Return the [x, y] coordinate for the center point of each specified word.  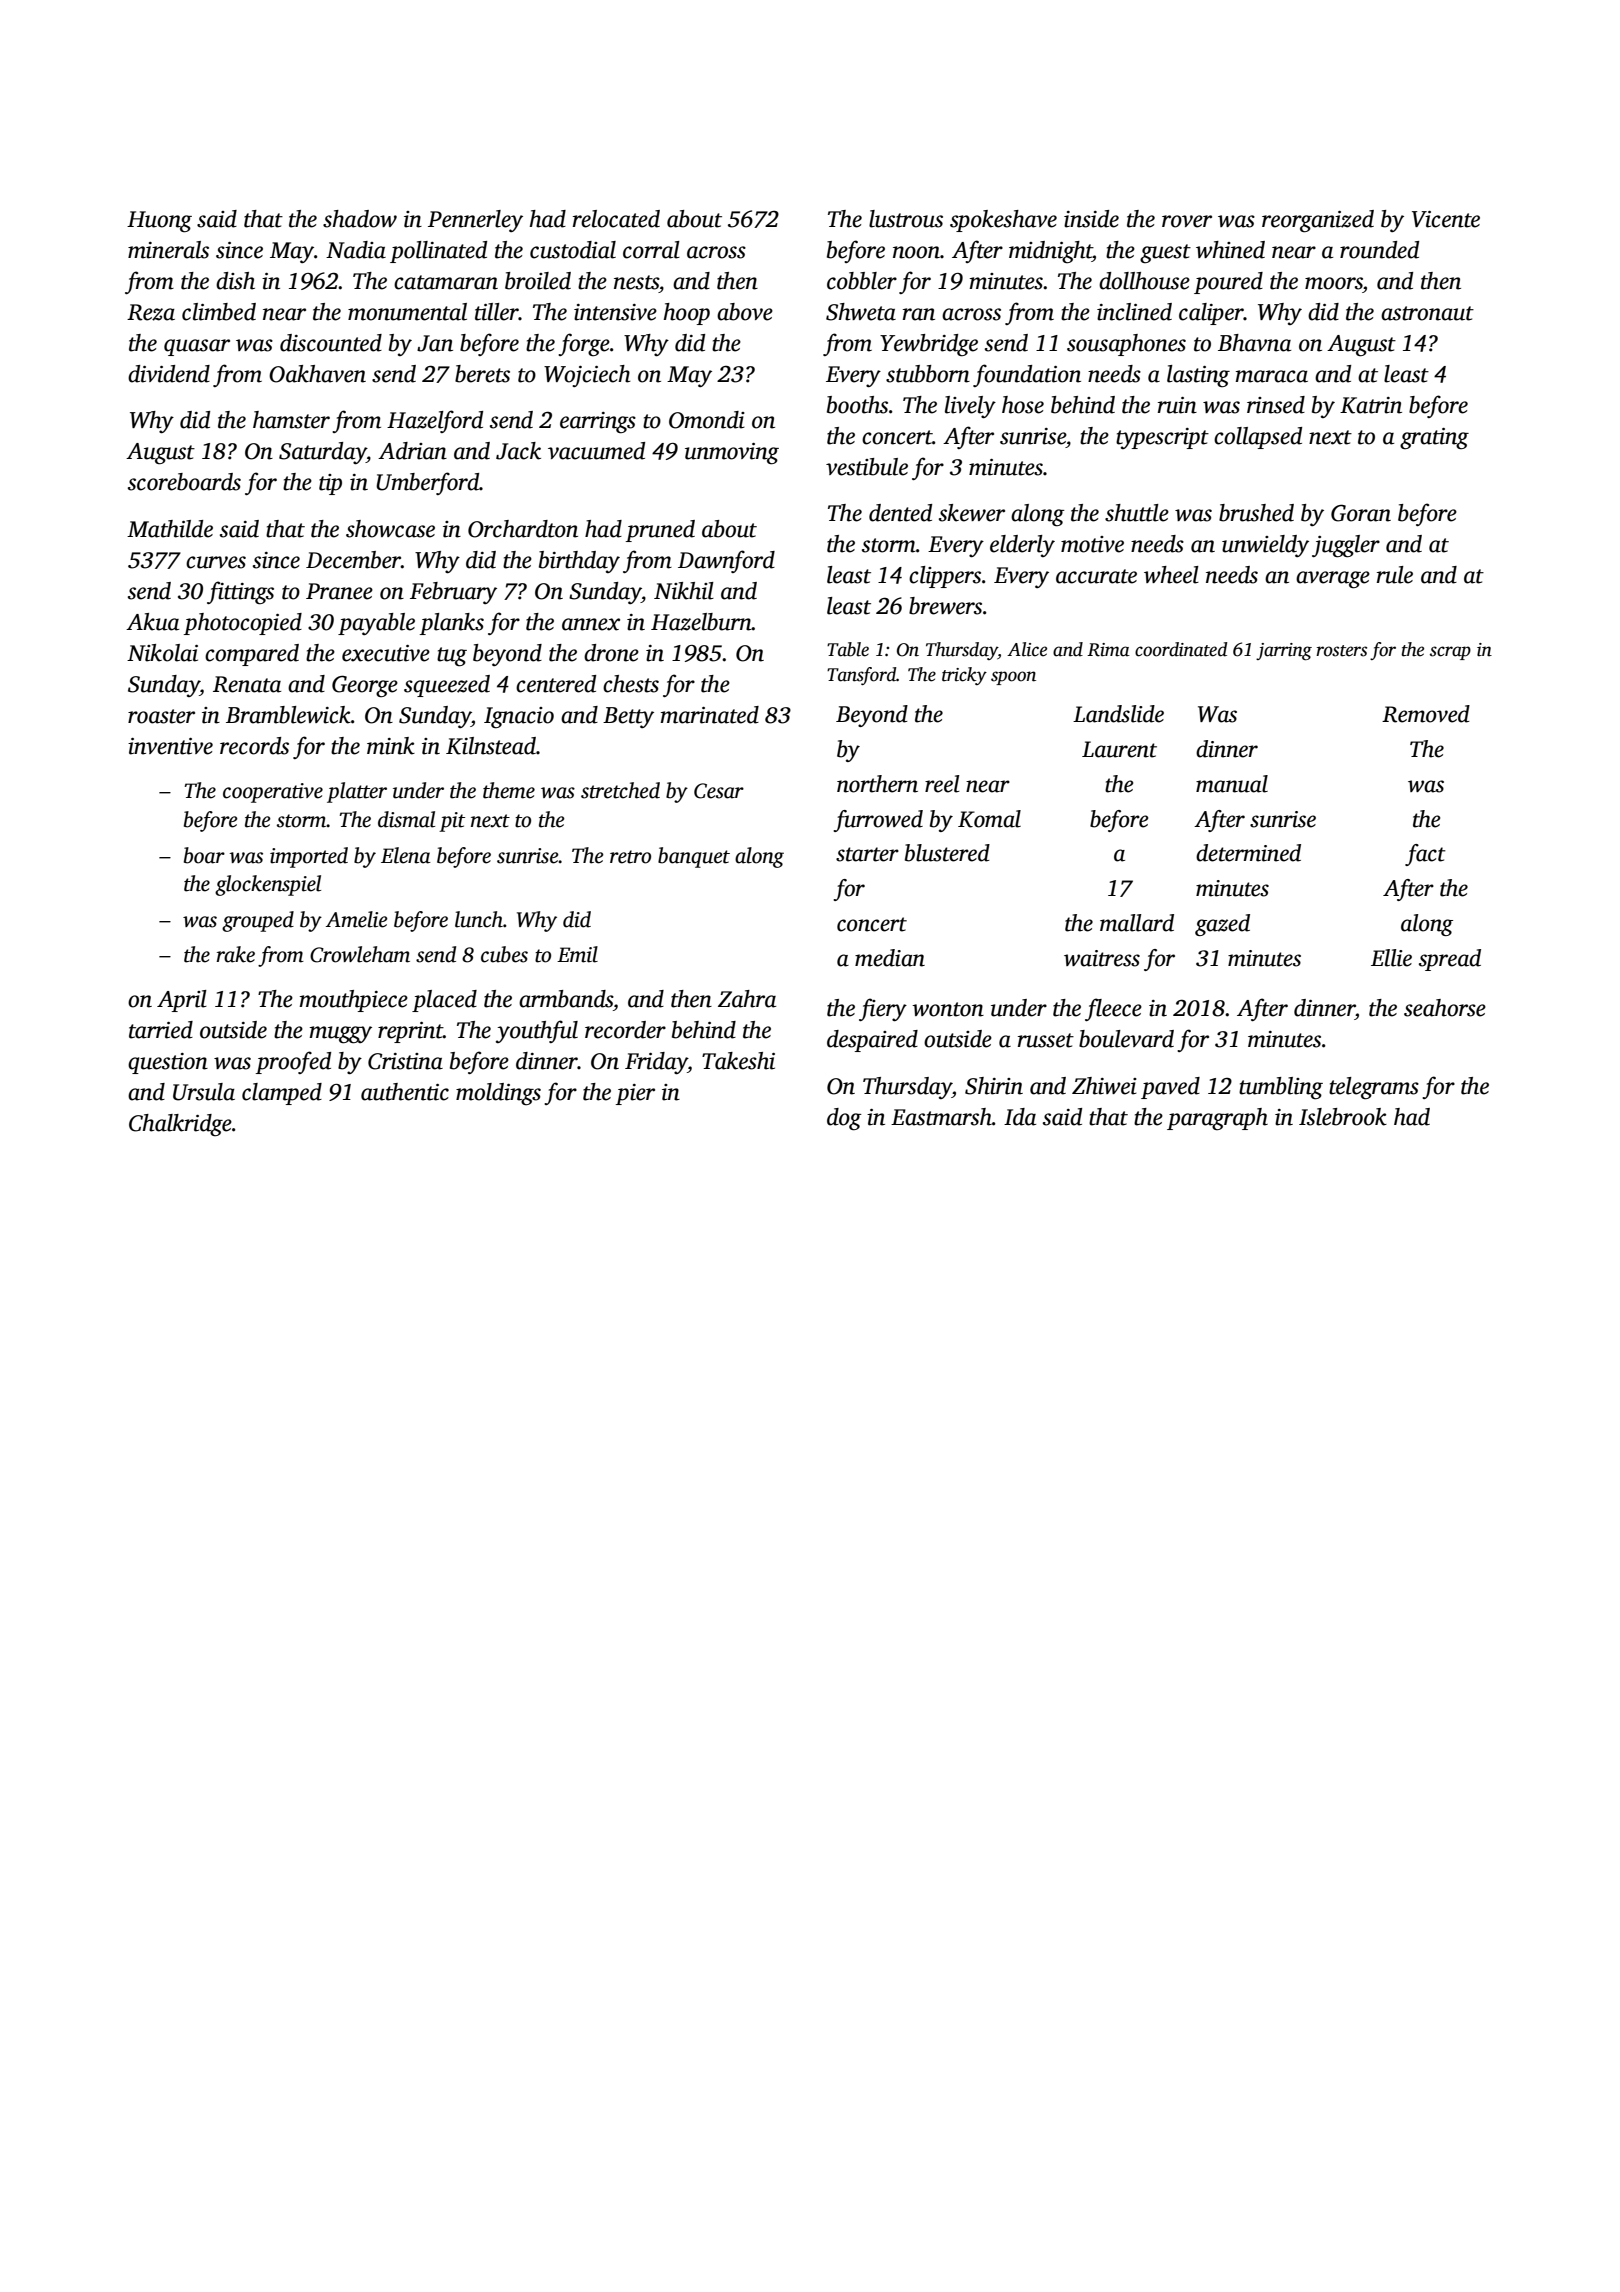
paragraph [1217, 1119]
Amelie [357, 919]
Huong [159, 222]
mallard [1137, 923]
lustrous [906, 219]
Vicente [1446, 219]
